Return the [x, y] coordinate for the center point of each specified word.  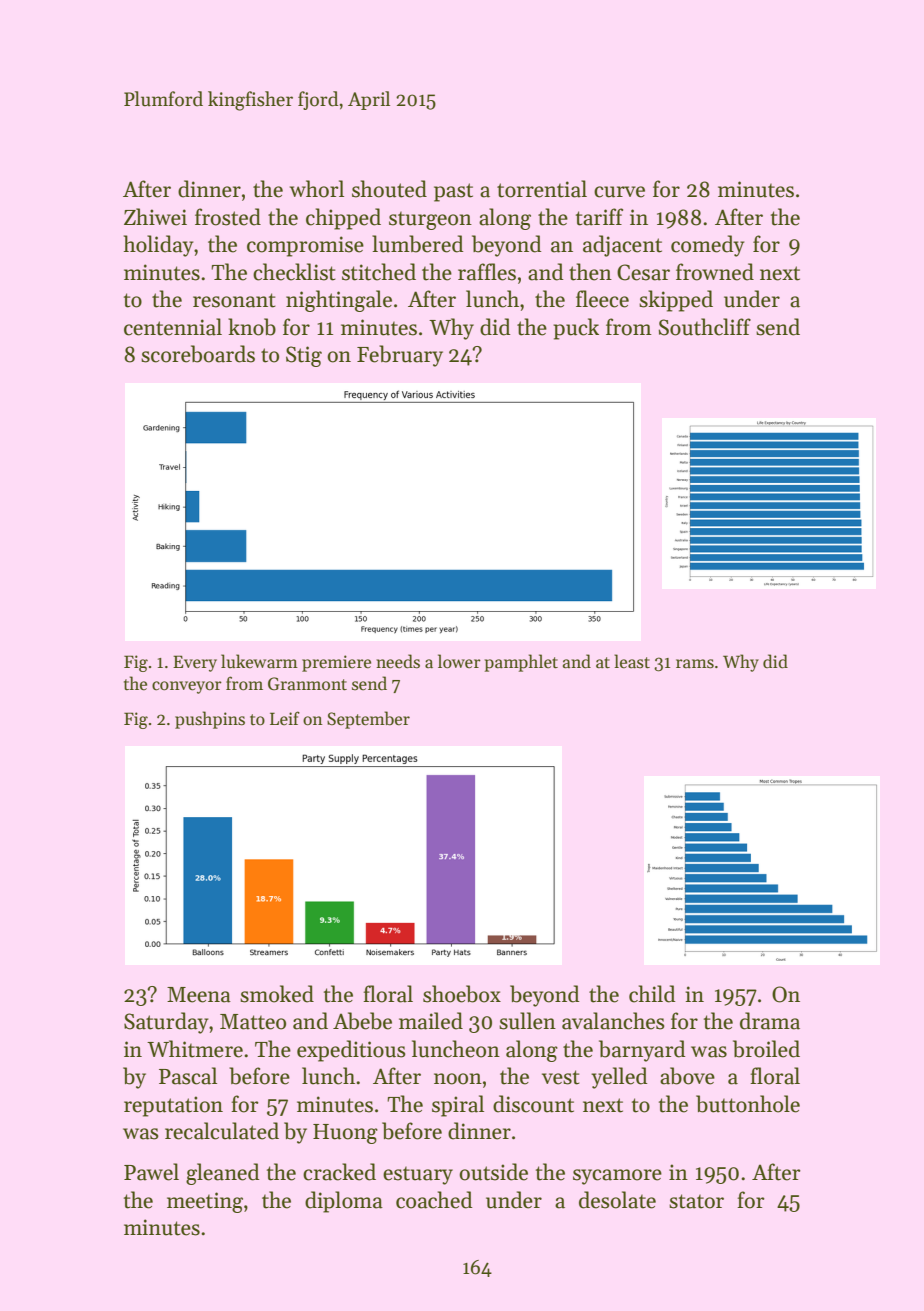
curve [619, 192]
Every [195, 663]
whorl [317, 189]
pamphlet [521, 663]
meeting [205, 1202]
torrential [542, 189]
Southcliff [704, 327]
